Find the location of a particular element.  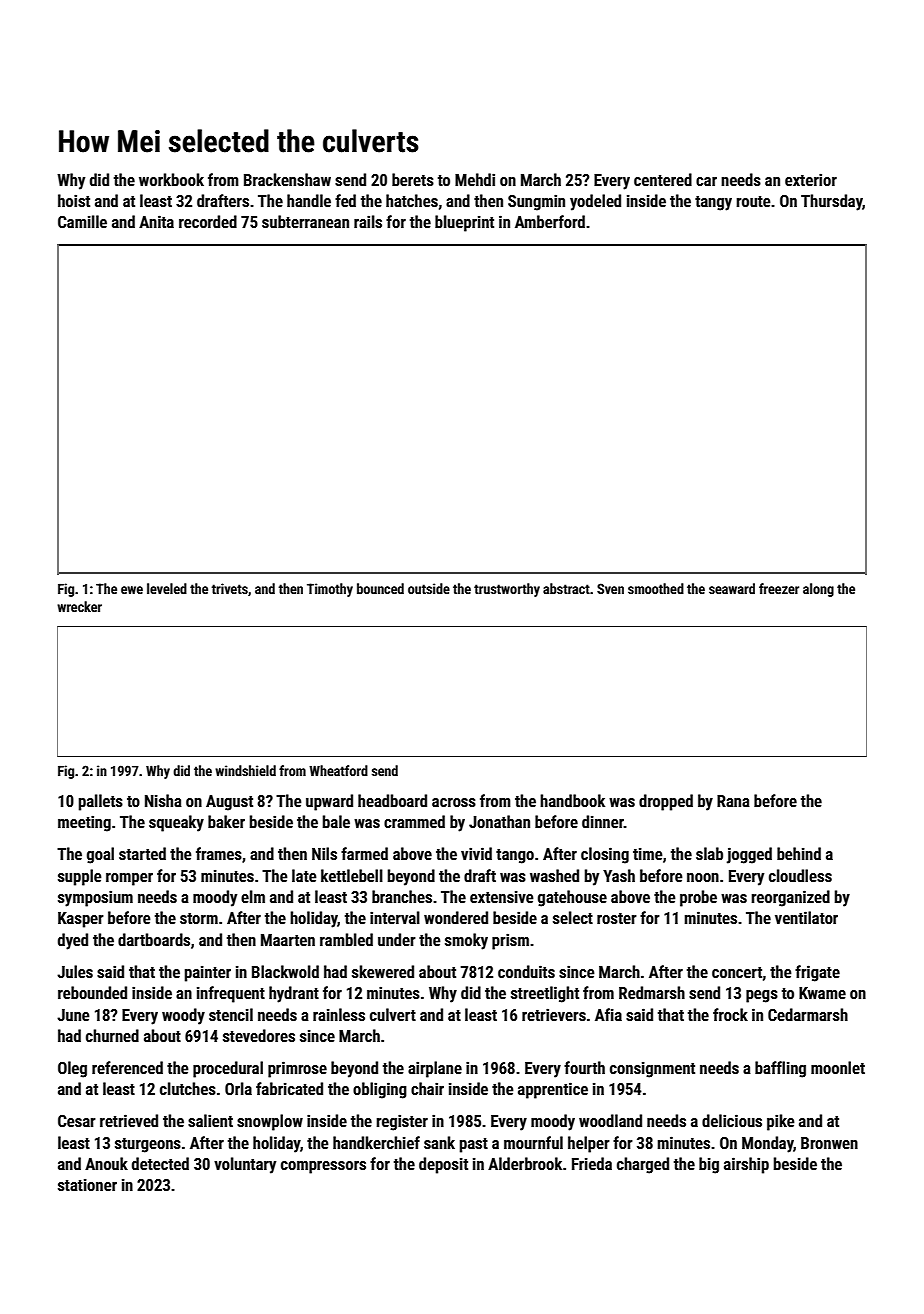

obliging is located at coordinates (380, 1090).
